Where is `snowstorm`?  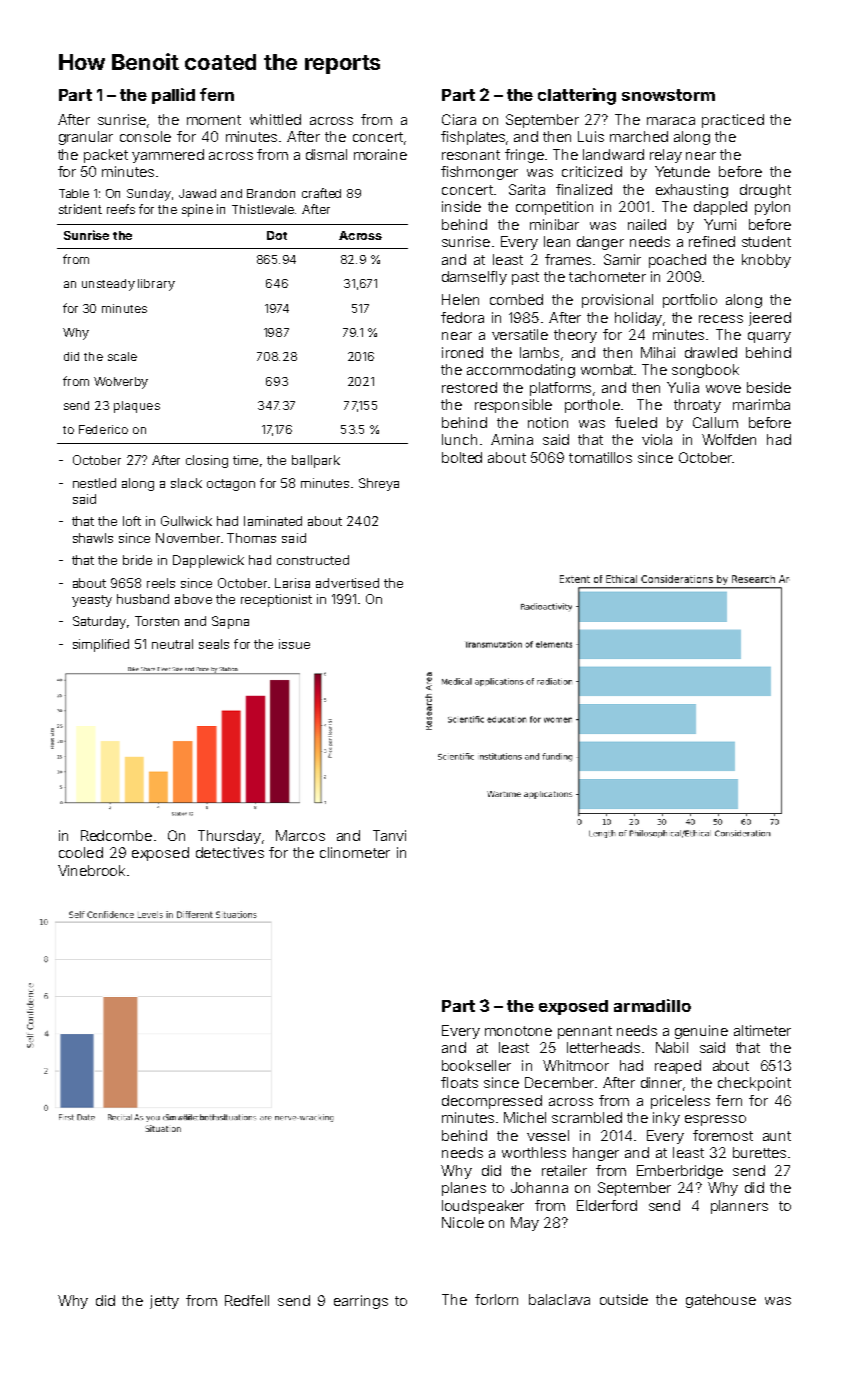
snowstorm is located at coordinates (668, 95).
